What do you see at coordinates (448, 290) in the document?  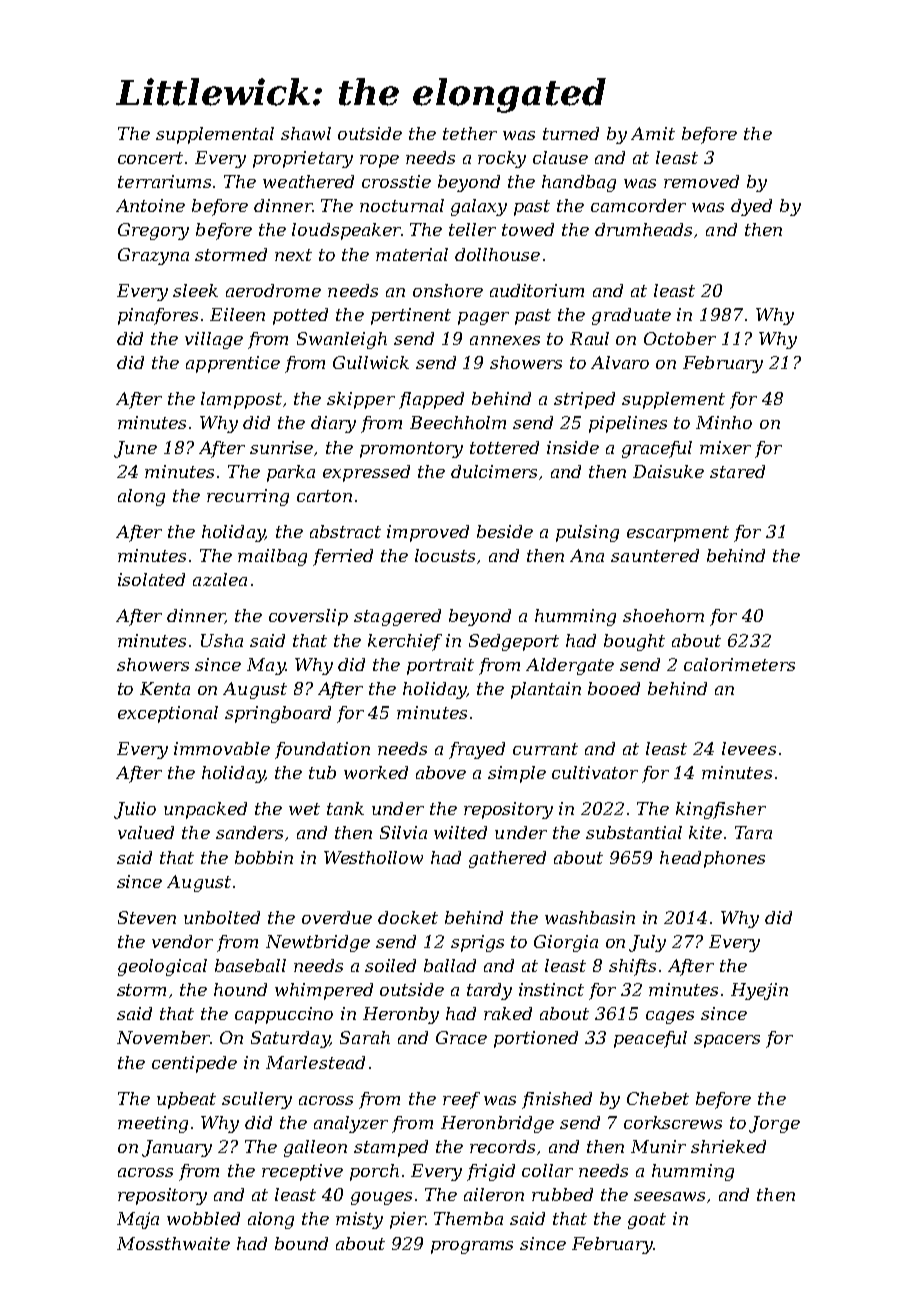 I see `onshore` at bounding box center [448, 290].
